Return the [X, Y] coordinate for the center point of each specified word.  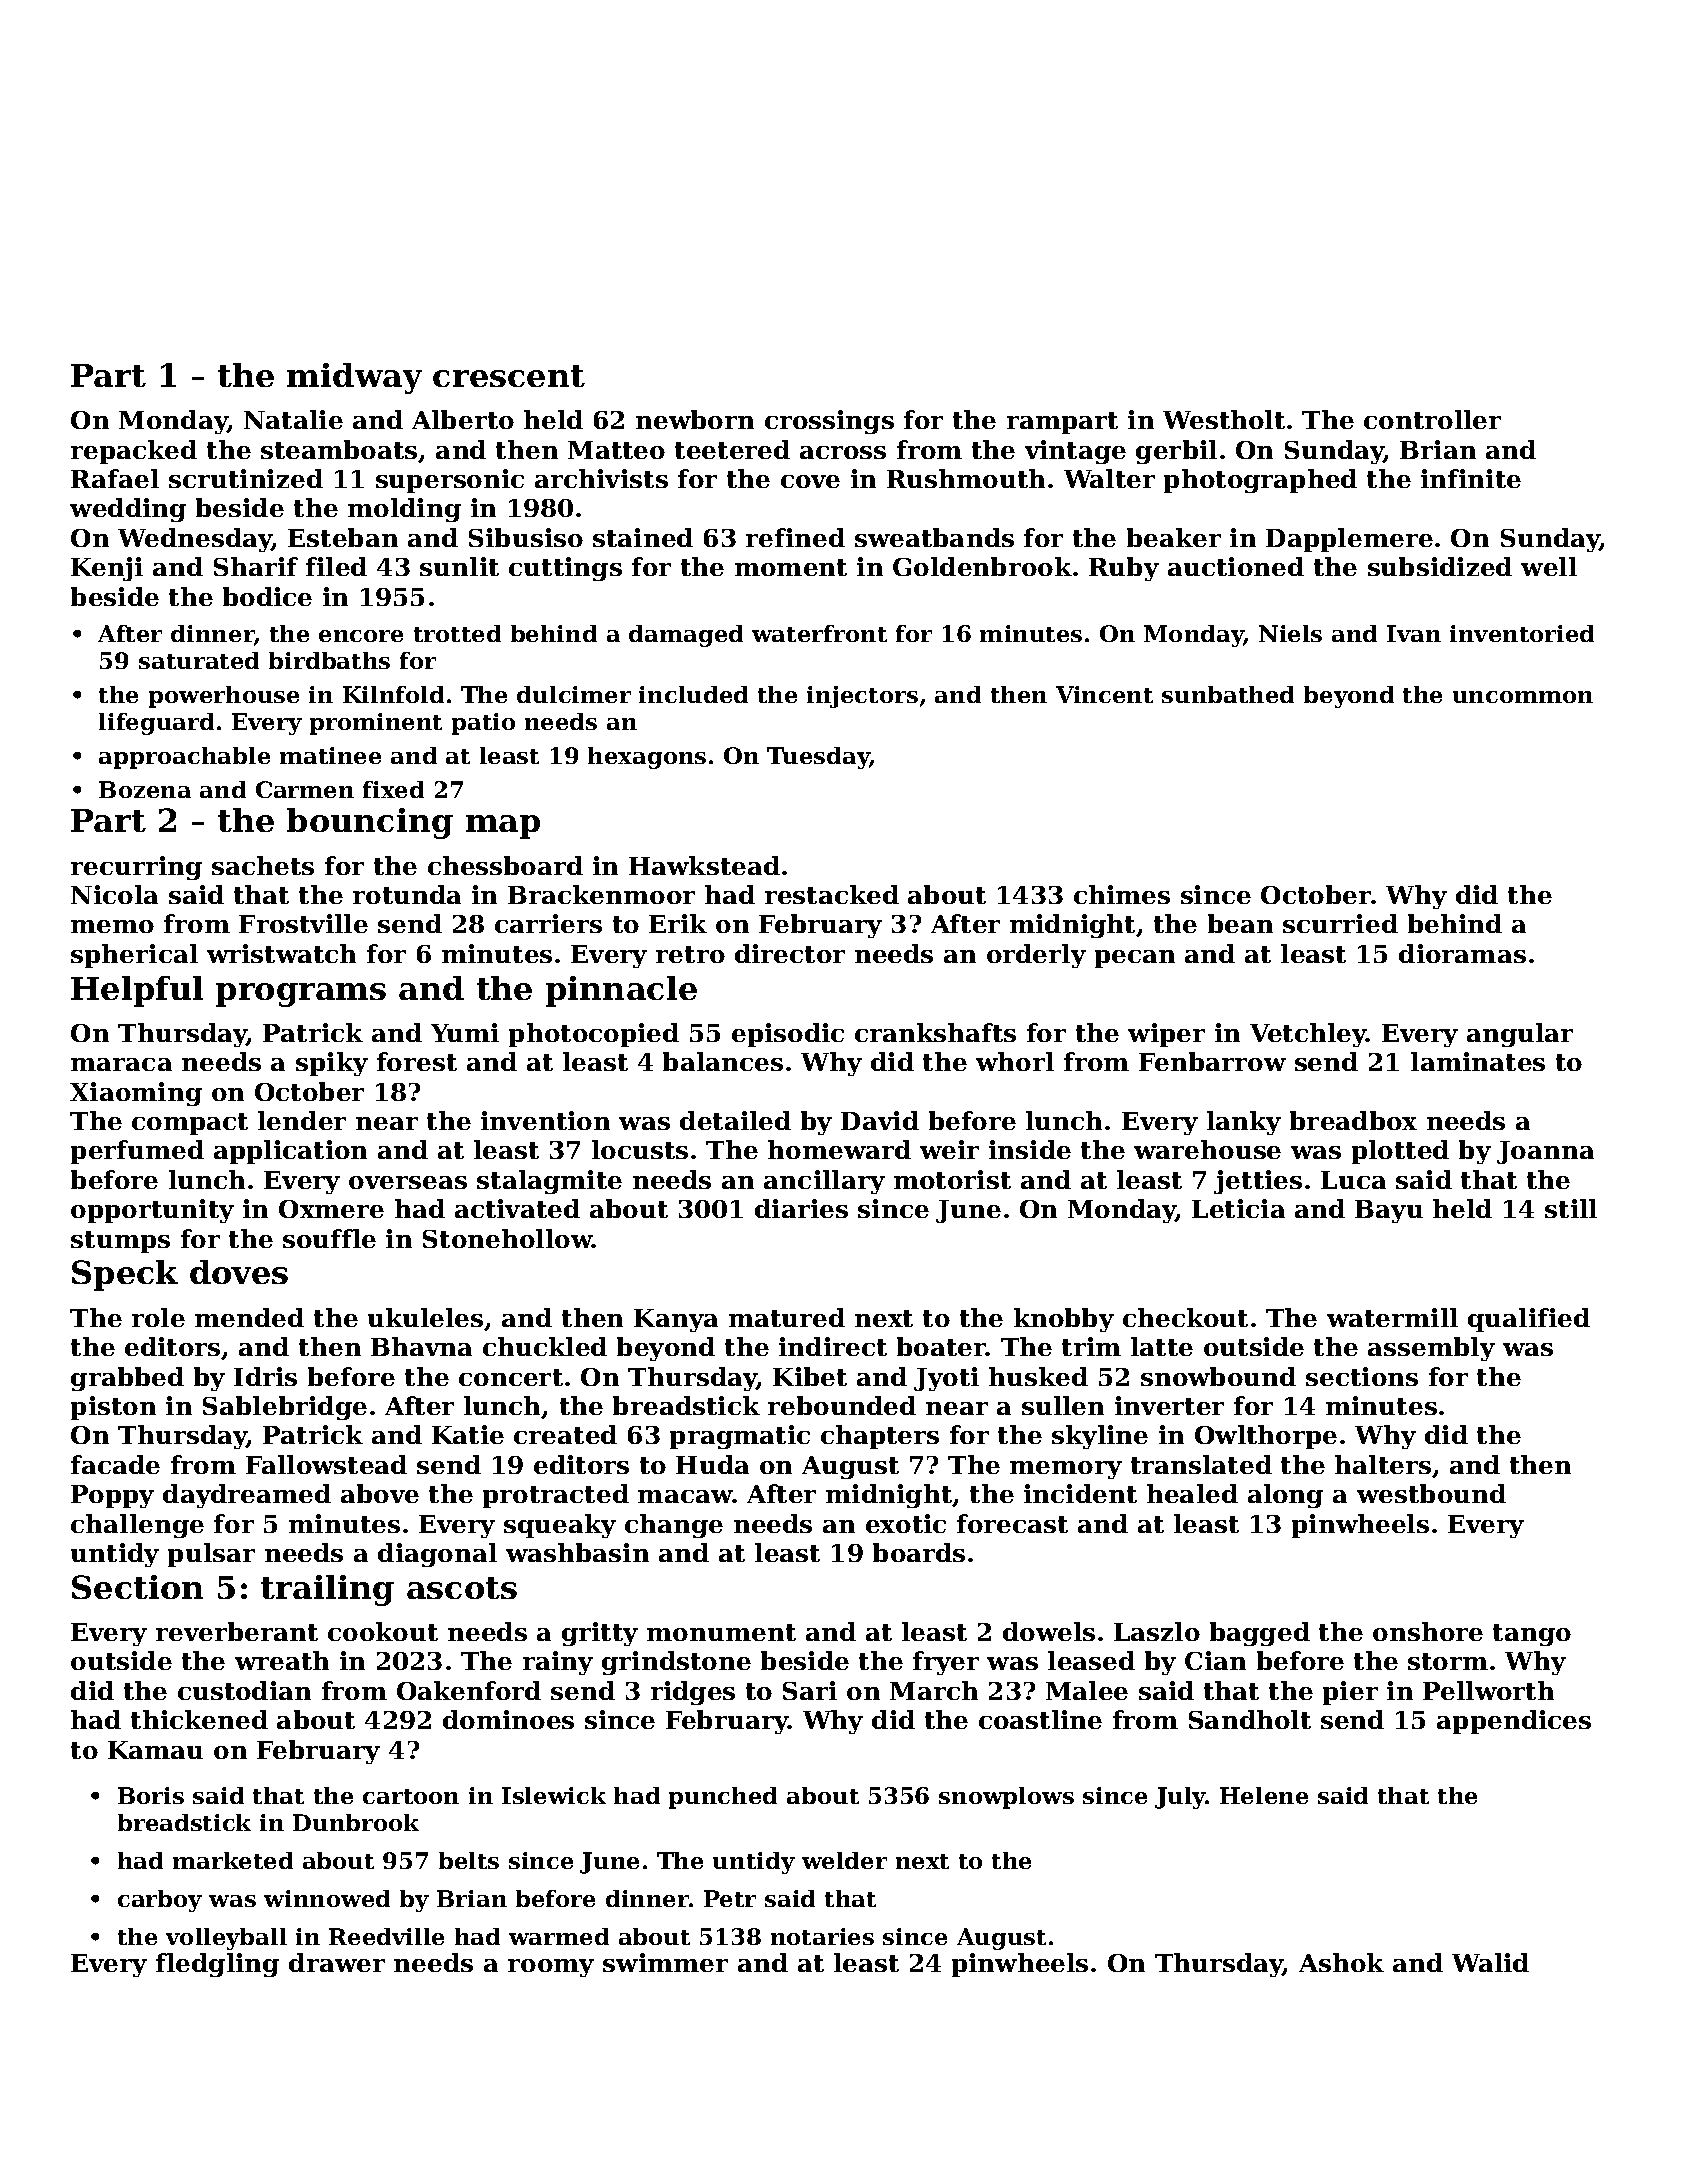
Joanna [1545, 1152]
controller [1432, 419]
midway [354, 378]
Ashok [1341, 1962]
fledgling [217, 1965]
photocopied [594, 1035]
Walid [1490, 1962]
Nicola [114, 894]
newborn [695, 419]
